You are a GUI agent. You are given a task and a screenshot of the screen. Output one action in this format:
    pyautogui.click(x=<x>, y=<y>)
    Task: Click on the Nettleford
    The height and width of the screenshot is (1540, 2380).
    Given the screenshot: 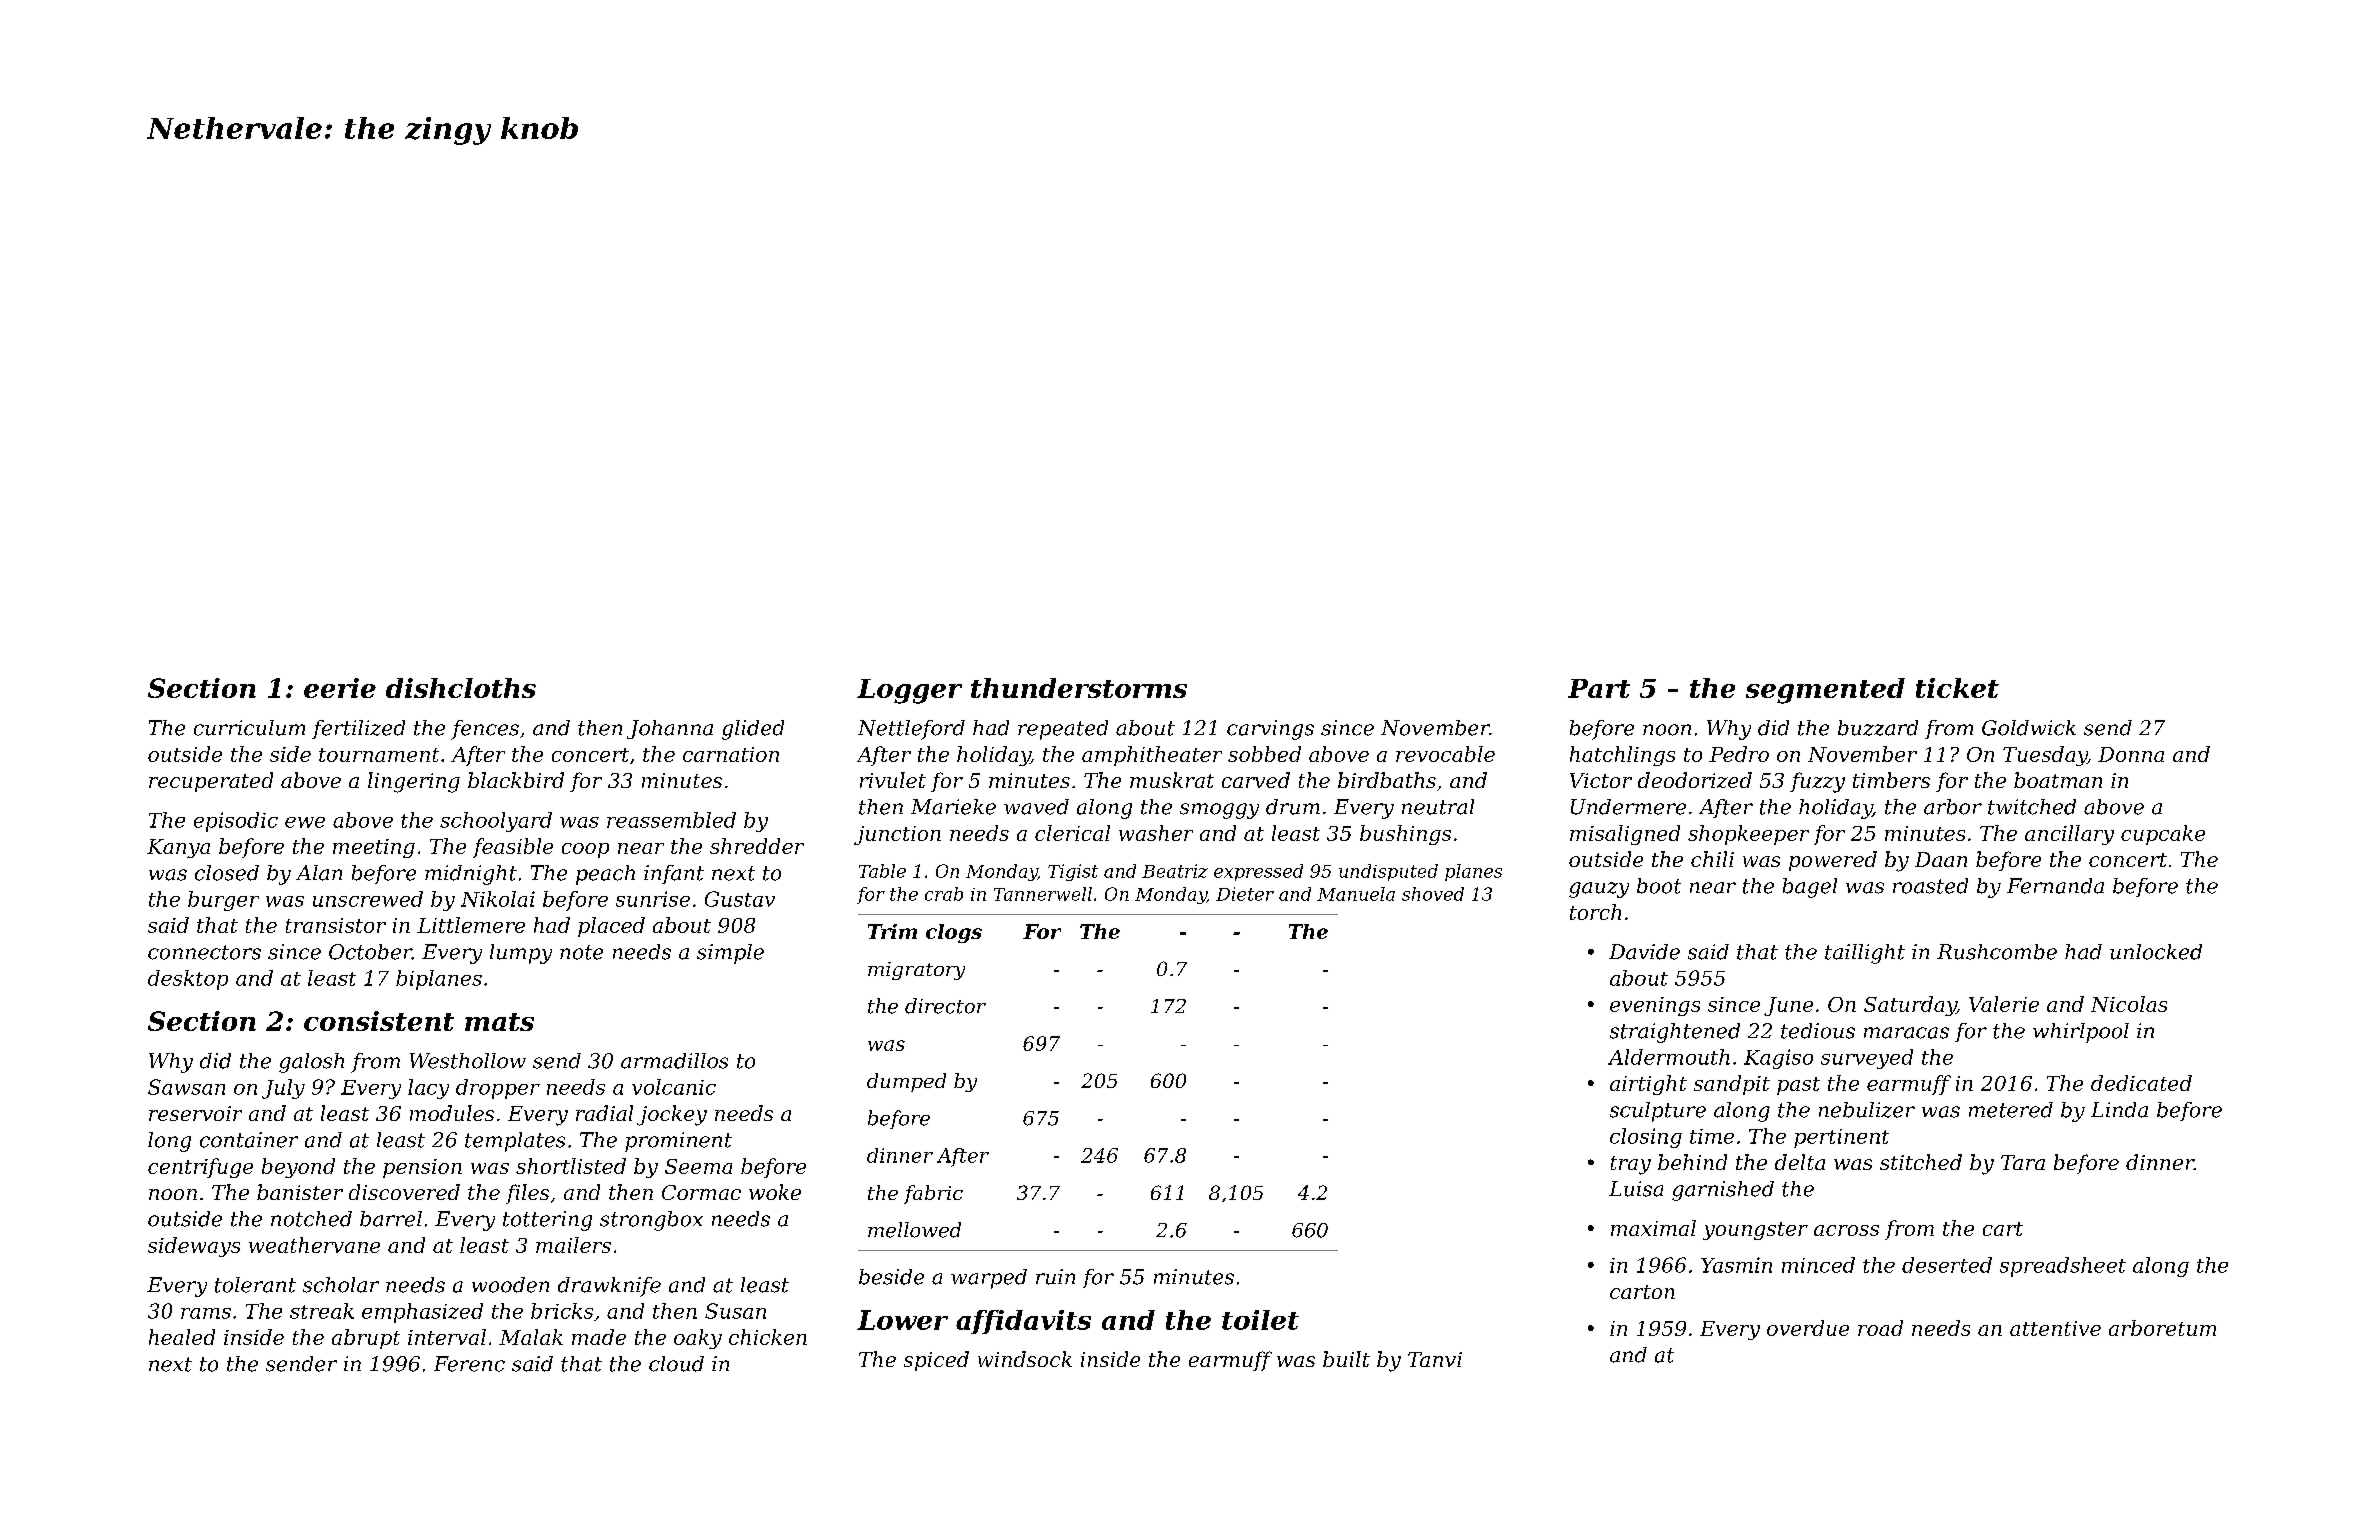 What is the action you would take?
    pyautogui.click(x=911, y=730)
